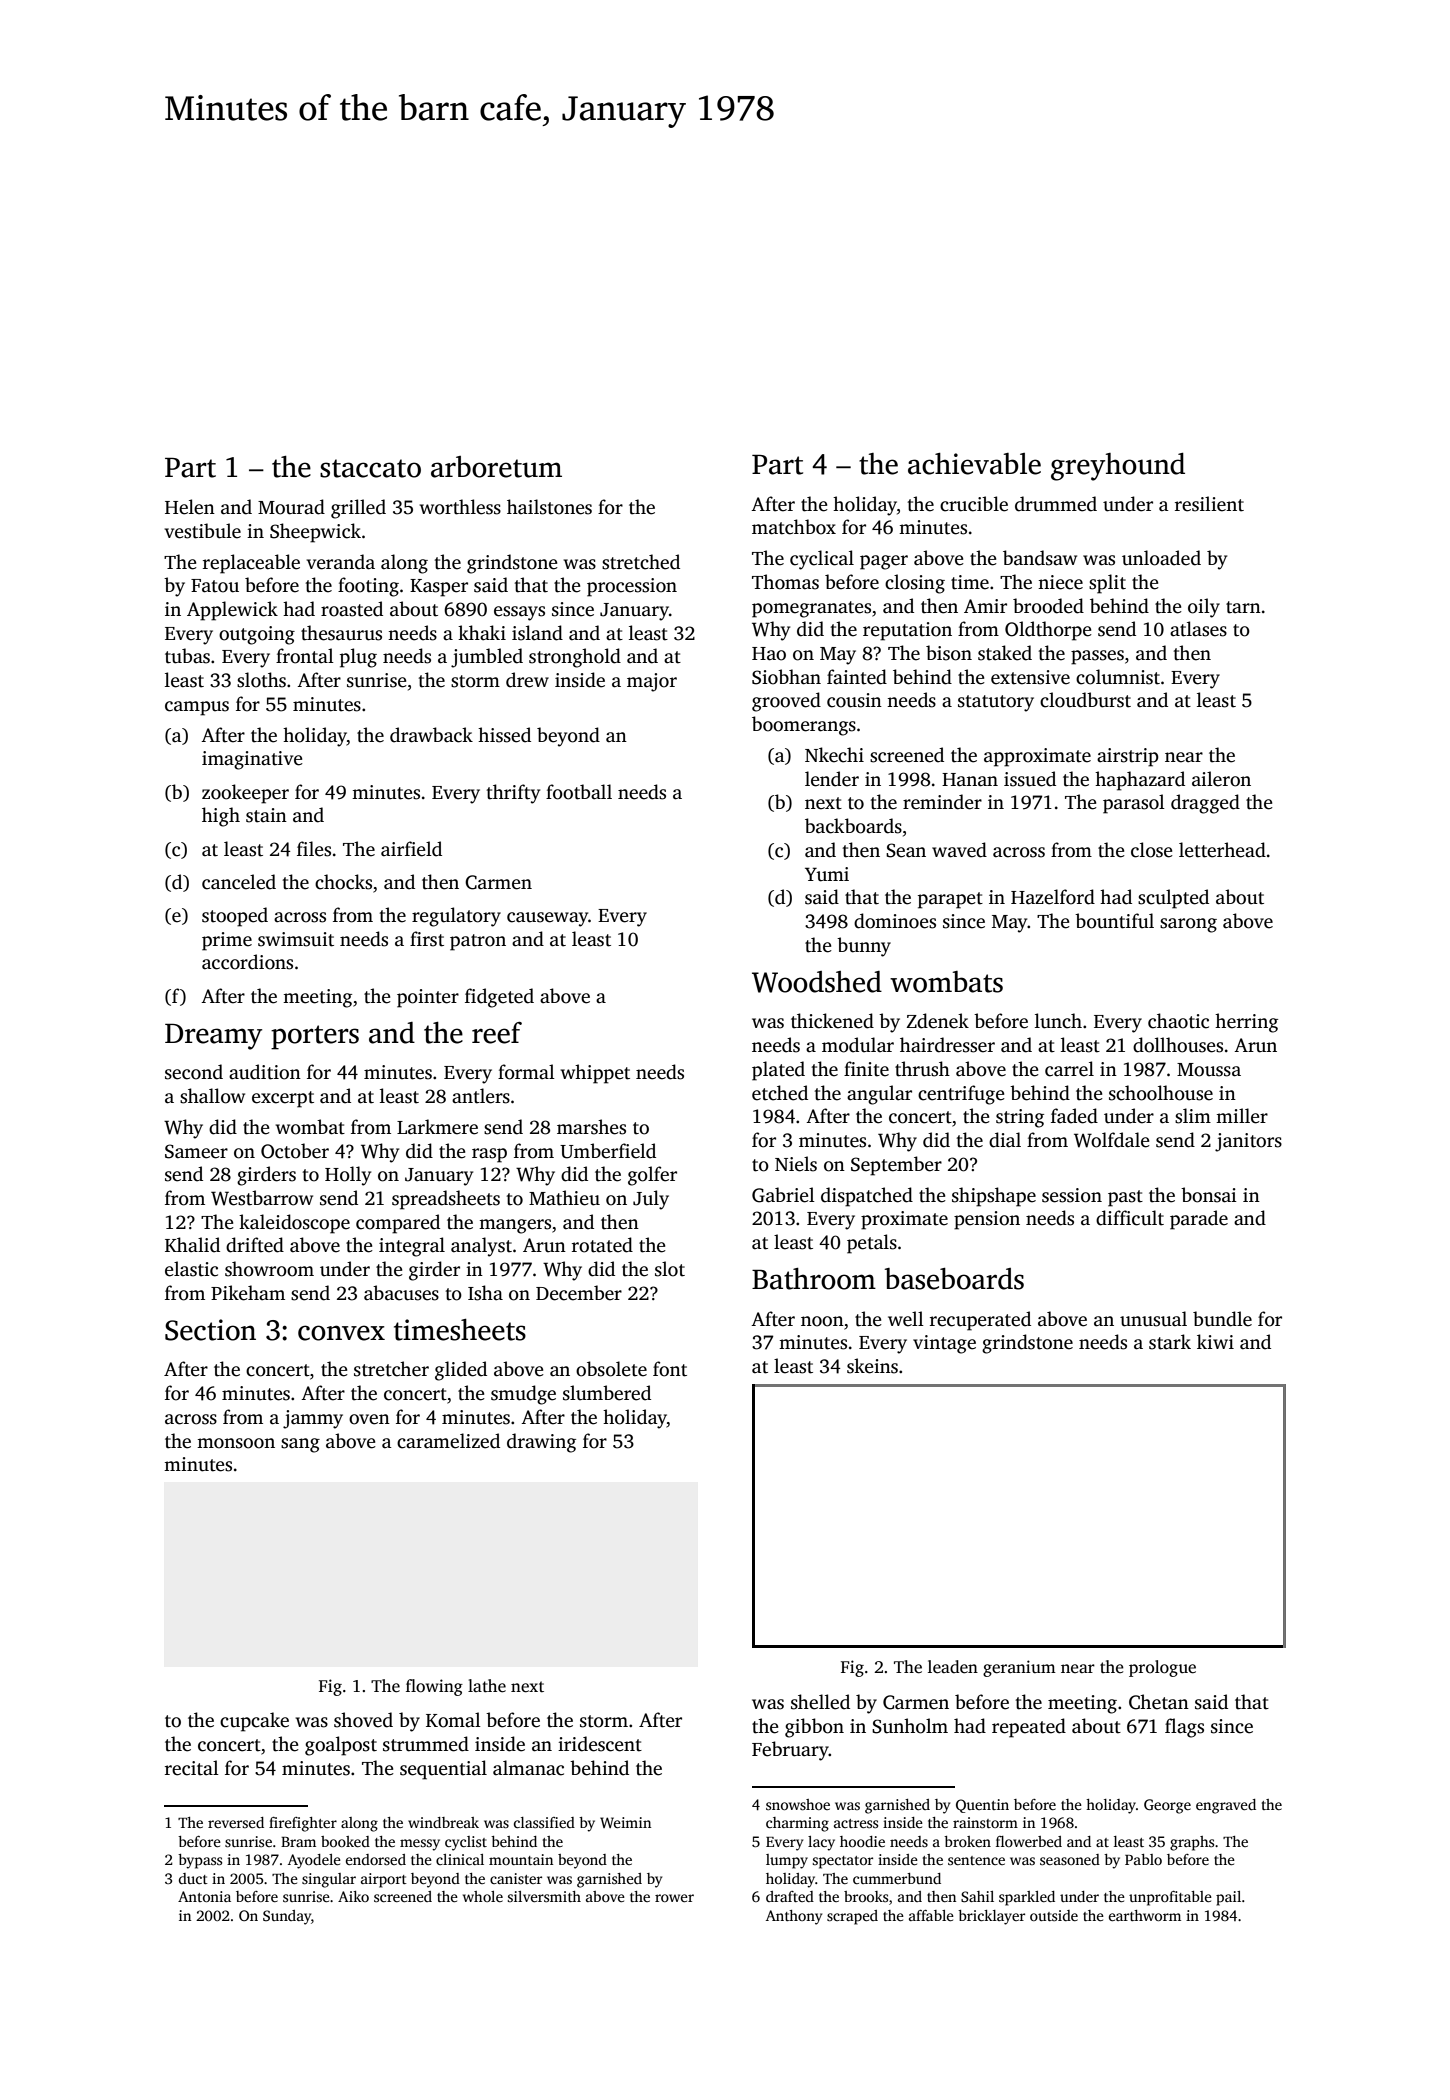 This page has height=2100, width=1450. What do you see at coordinates (1114, 921) in the page?
I see `bountiful` at bounding box center [1114, 921].
